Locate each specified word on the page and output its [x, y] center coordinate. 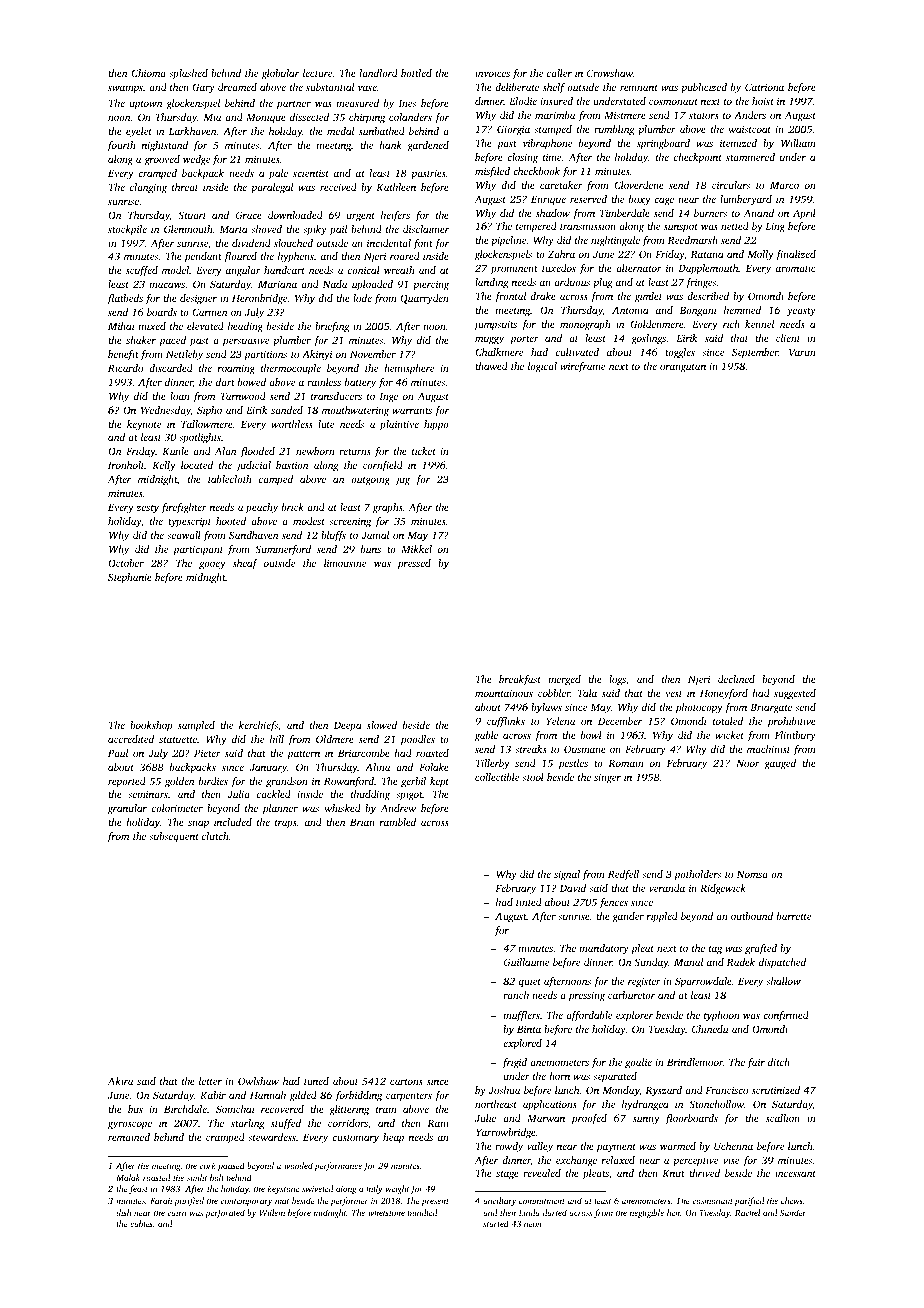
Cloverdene [639, 185]
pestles [573, 764]
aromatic [796, 268]
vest [674, 694]
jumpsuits [495, 325]
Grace [249, 215]
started [496, 1223]
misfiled [492, 172]
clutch [215, 836]
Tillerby [493, 764]
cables [141, 1223]
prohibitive [791, 722]
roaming [236, 369]
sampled [196, 726]
